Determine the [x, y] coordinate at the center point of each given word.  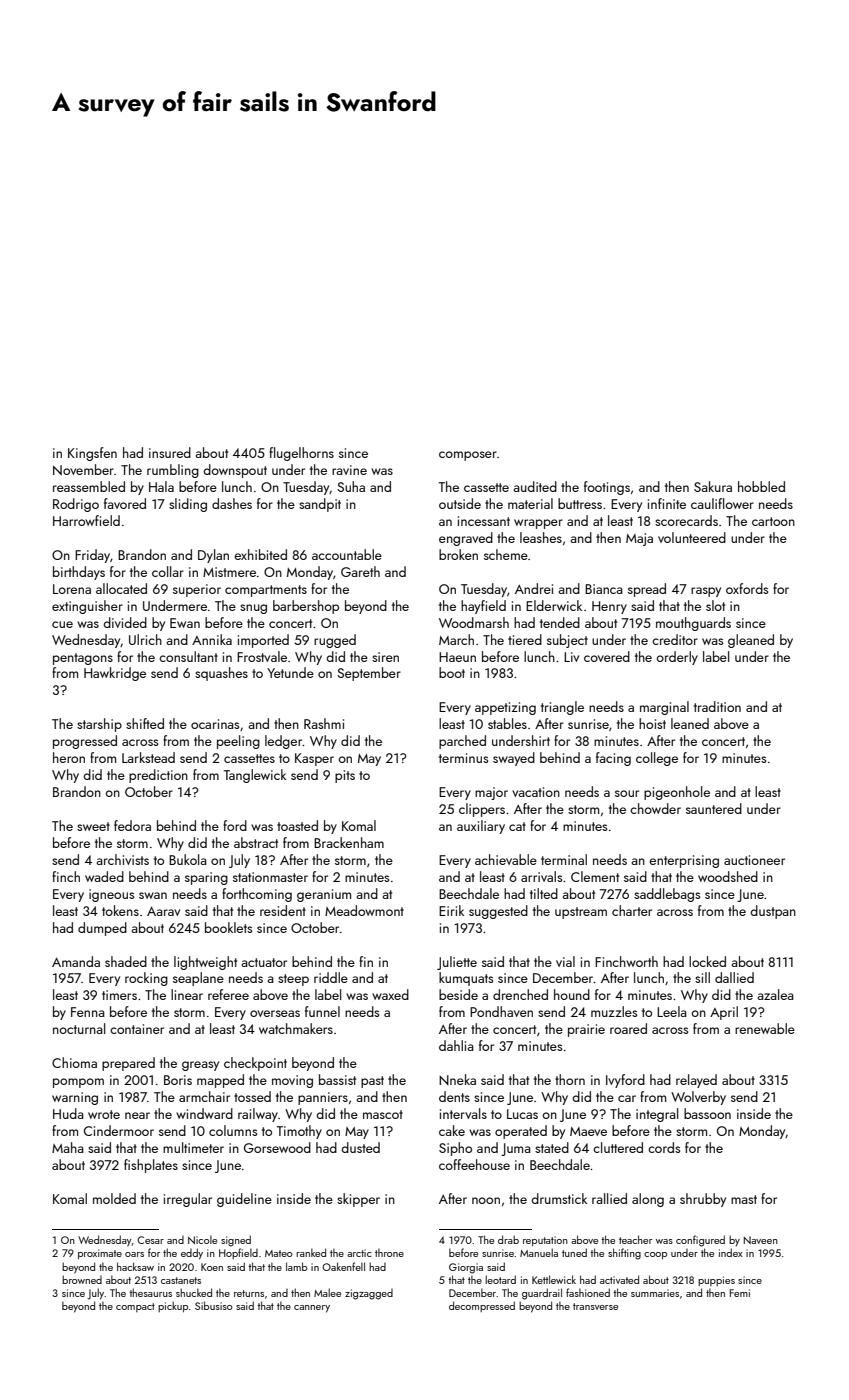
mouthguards [693, 624]
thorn [570, 1079]
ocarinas [215, 724]
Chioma [74, 1062]
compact [135, 1307]
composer [468, 456]
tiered [525, 639]
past [372, 1082]
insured [170, 452]
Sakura [713, 486]
